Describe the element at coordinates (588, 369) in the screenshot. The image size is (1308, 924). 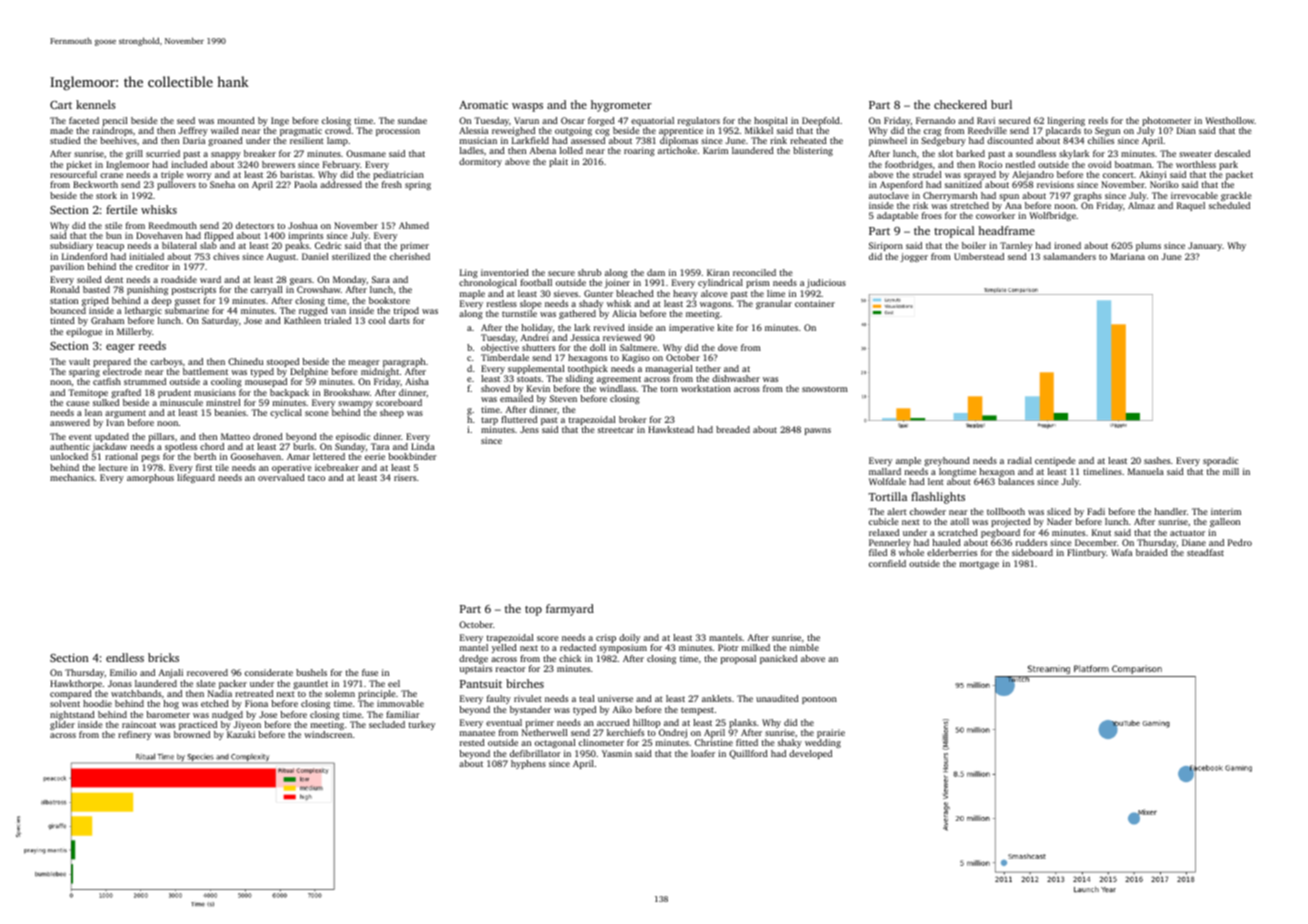
I see `toothpick` at that location.
